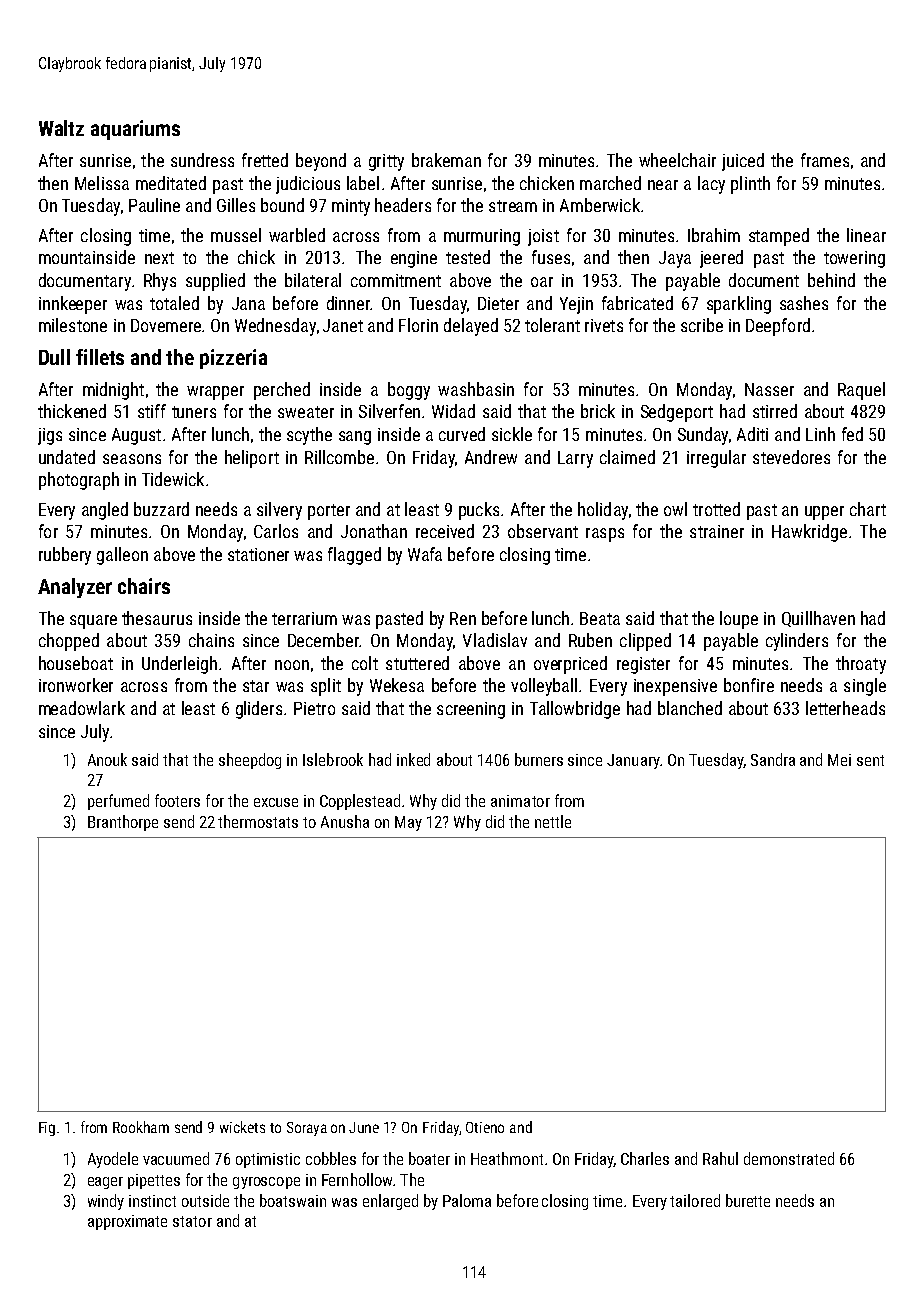 The width and height of the image is (924, 1308). I want to click on Linh, so click(820, 434).
